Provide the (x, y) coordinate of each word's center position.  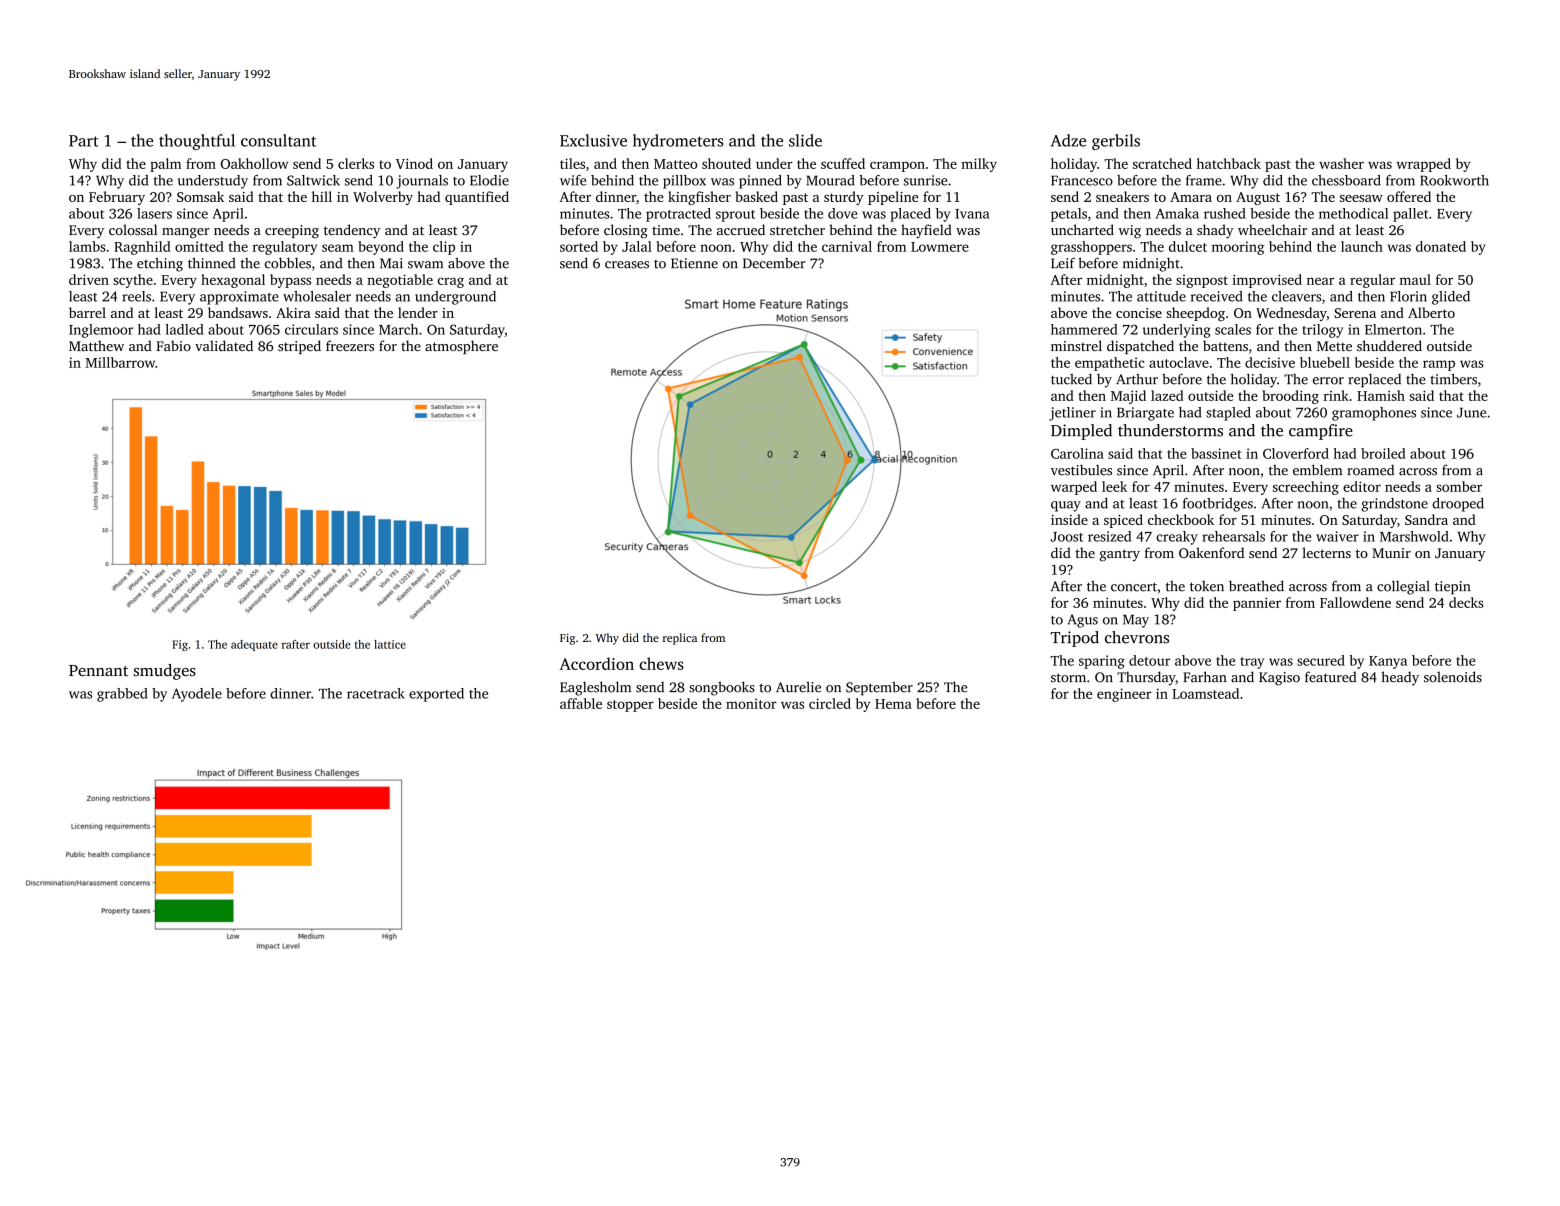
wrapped (1423, 165)
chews (661, 663)
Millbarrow (120, 362)
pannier (1257, 604)
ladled (184, 329)
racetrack (376, 693)
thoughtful (197, 142)
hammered (1084, 329)
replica (680, 639)
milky (979, 165)
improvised (1267, 281)
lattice (390, 644)
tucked (1071, 379)
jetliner (1072, 414)
